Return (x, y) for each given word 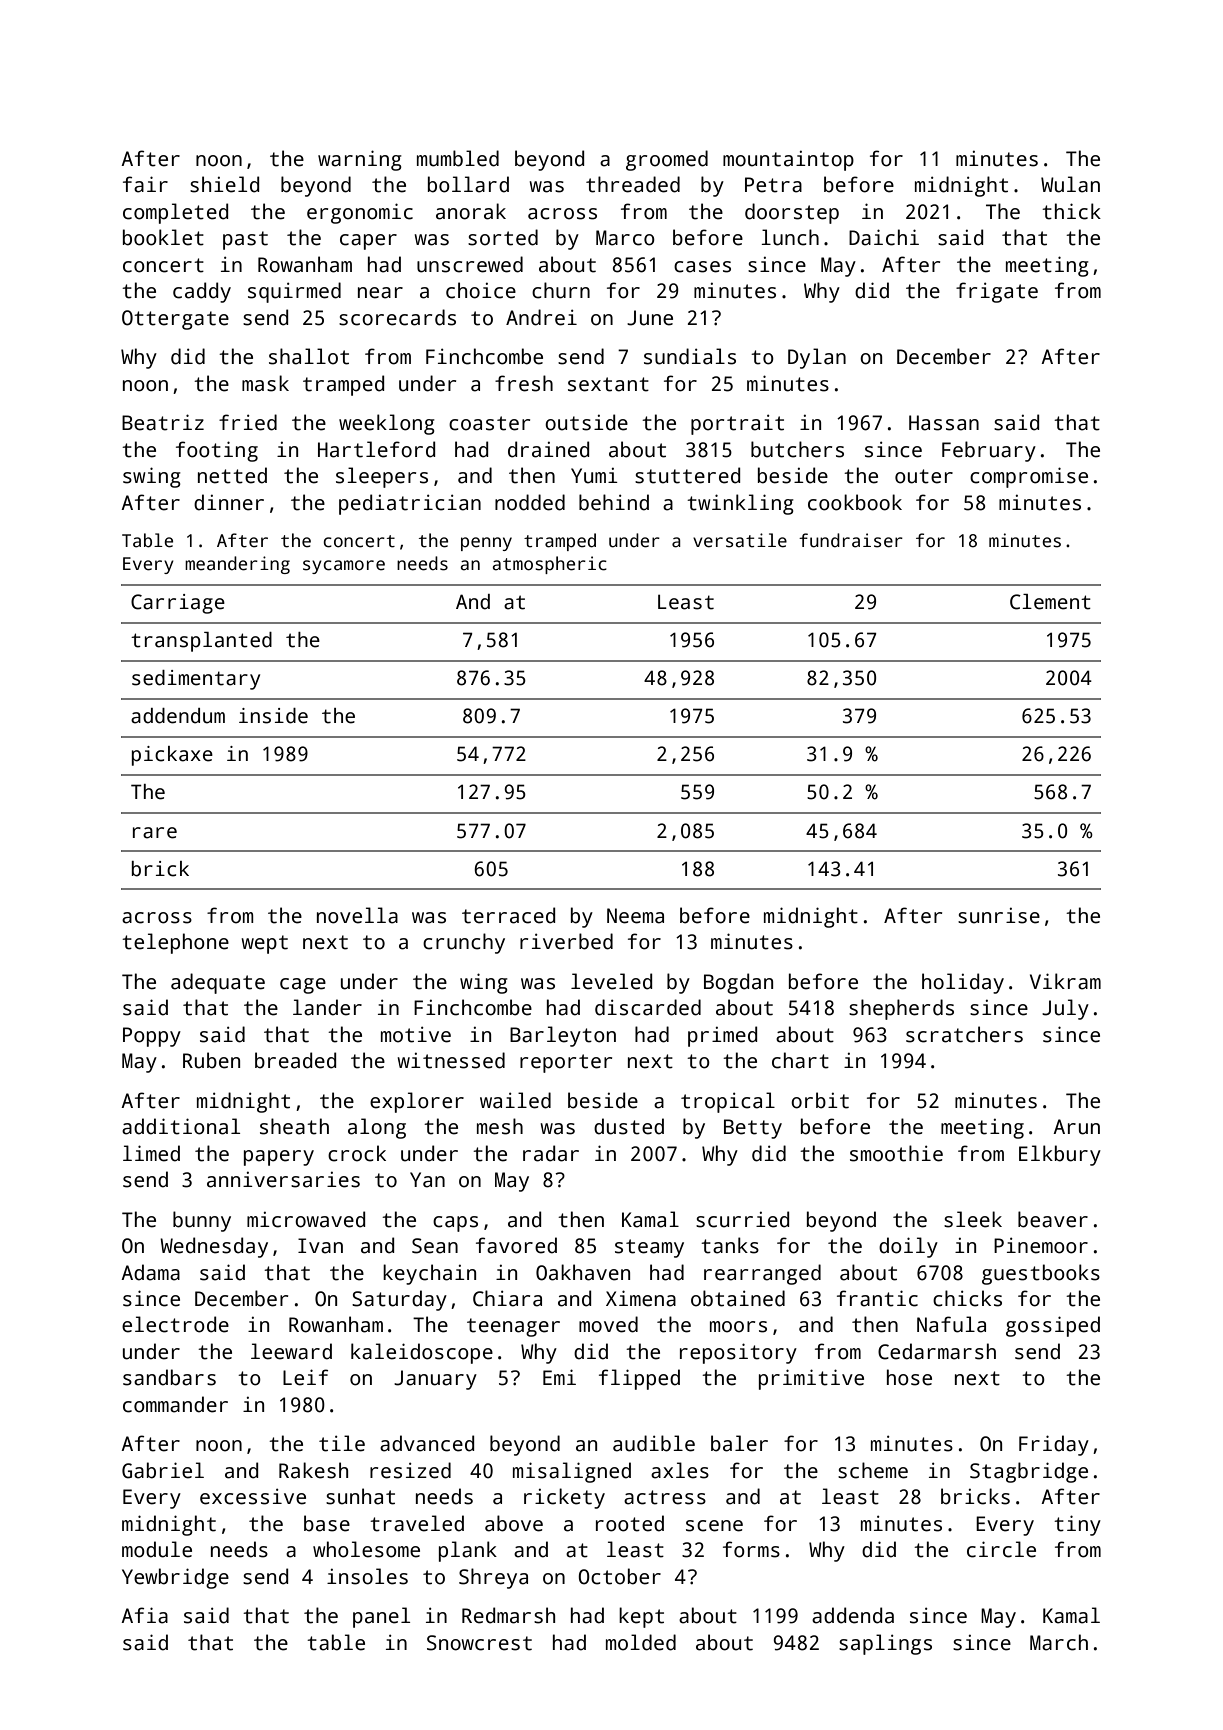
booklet (163, 237)
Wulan (1070, 184)
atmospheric (549, 565)
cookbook (855, 502)
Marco (625, 238)
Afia (144, 1615)
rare (155, 833)
